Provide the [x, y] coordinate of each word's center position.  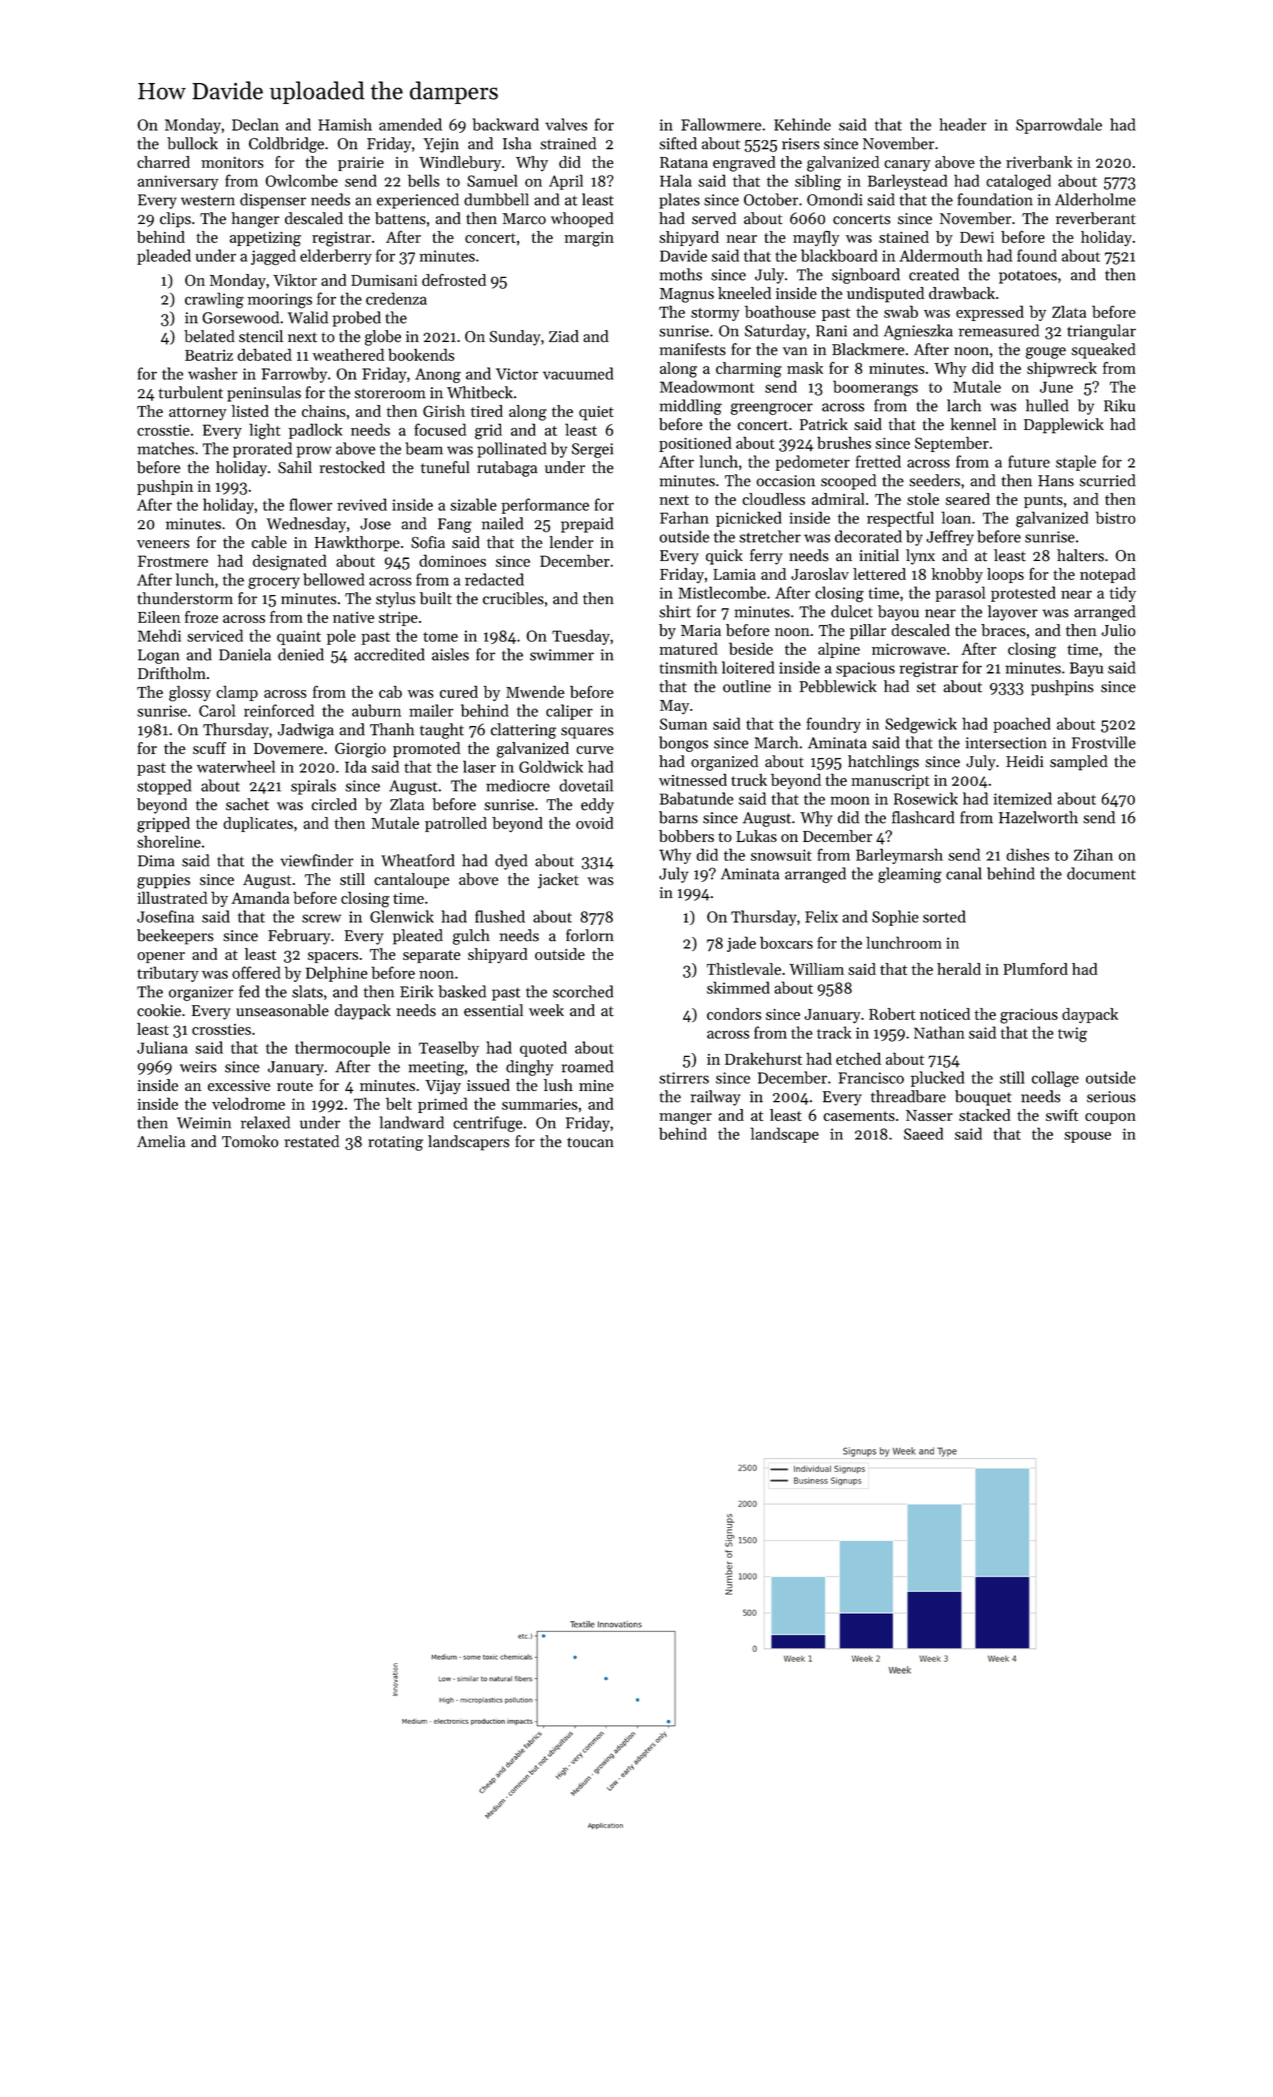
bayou [898, 613]
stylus [395, 600]
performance [545, 506]
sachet [247, 804]
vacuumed [578, 373]
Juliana [162, 1047]
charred [163, 162]
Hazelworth [1038, 817]
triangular [1101, 332]
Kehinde [802, 124]
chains [324, 411]
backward [505, 124]
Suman [683, 724]
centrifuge [488, 1124]
